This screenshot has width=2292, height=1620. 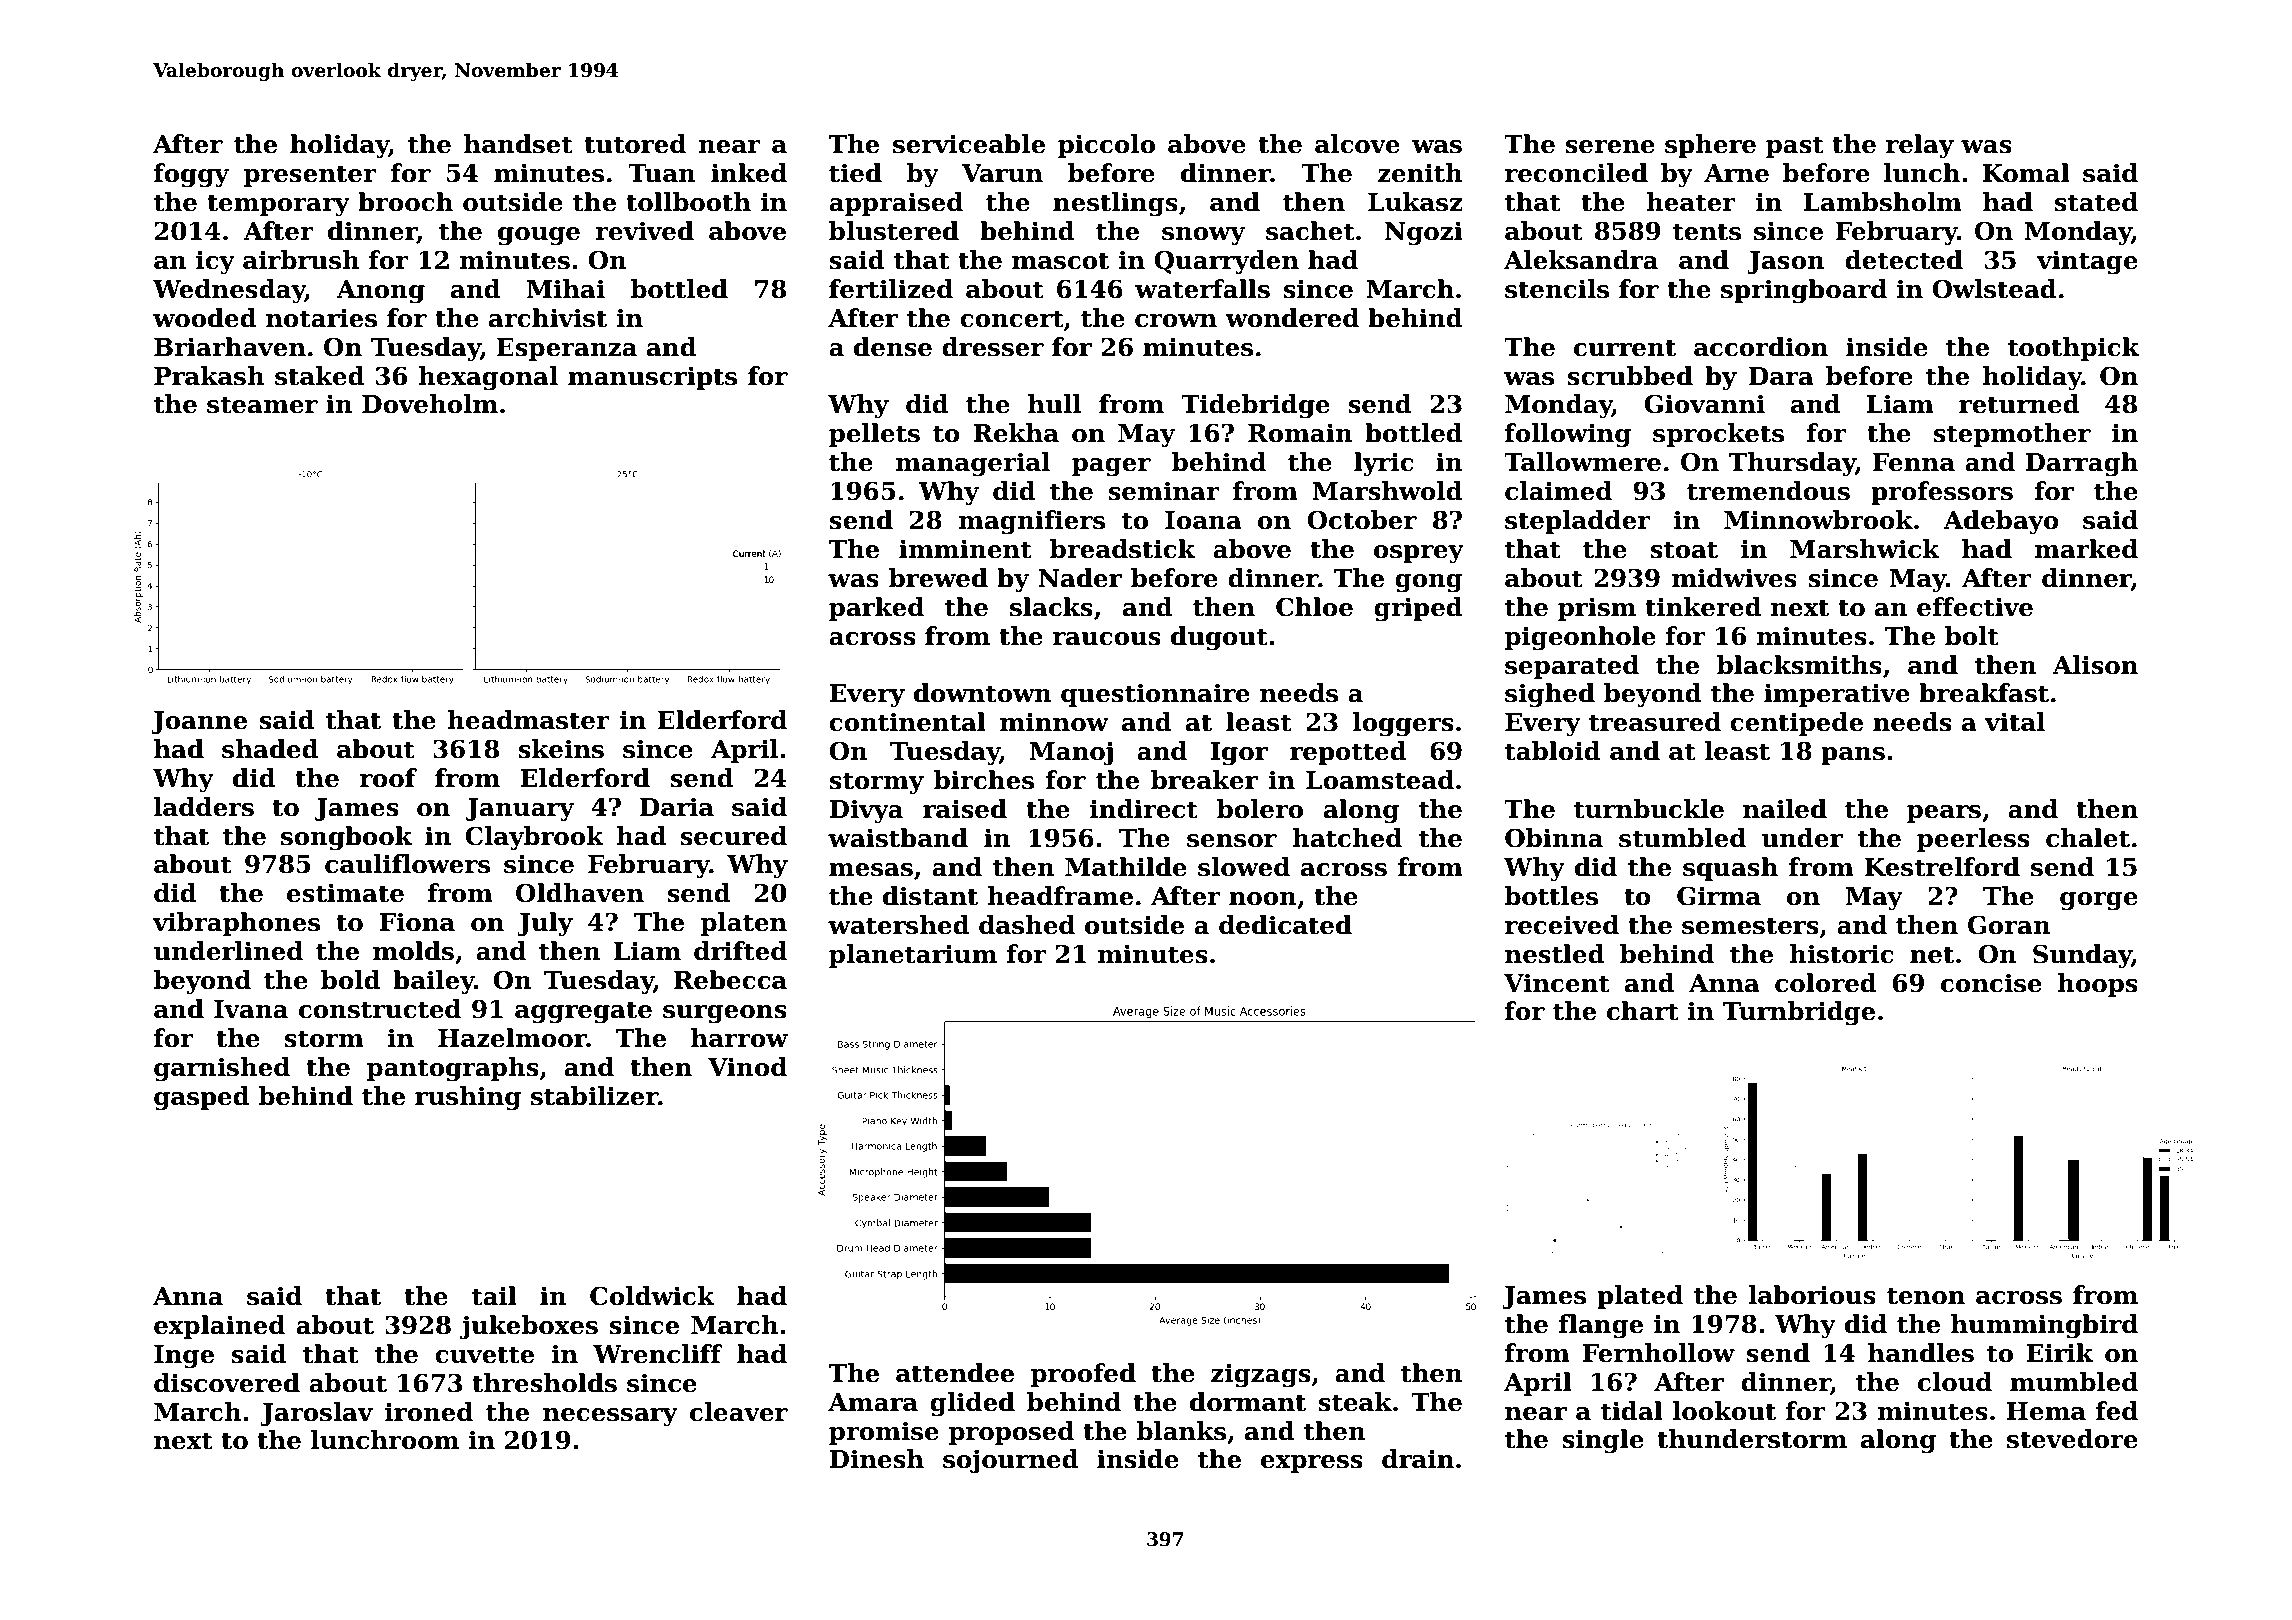 I want to click on aggregate, so click(x=583, y=1012).
